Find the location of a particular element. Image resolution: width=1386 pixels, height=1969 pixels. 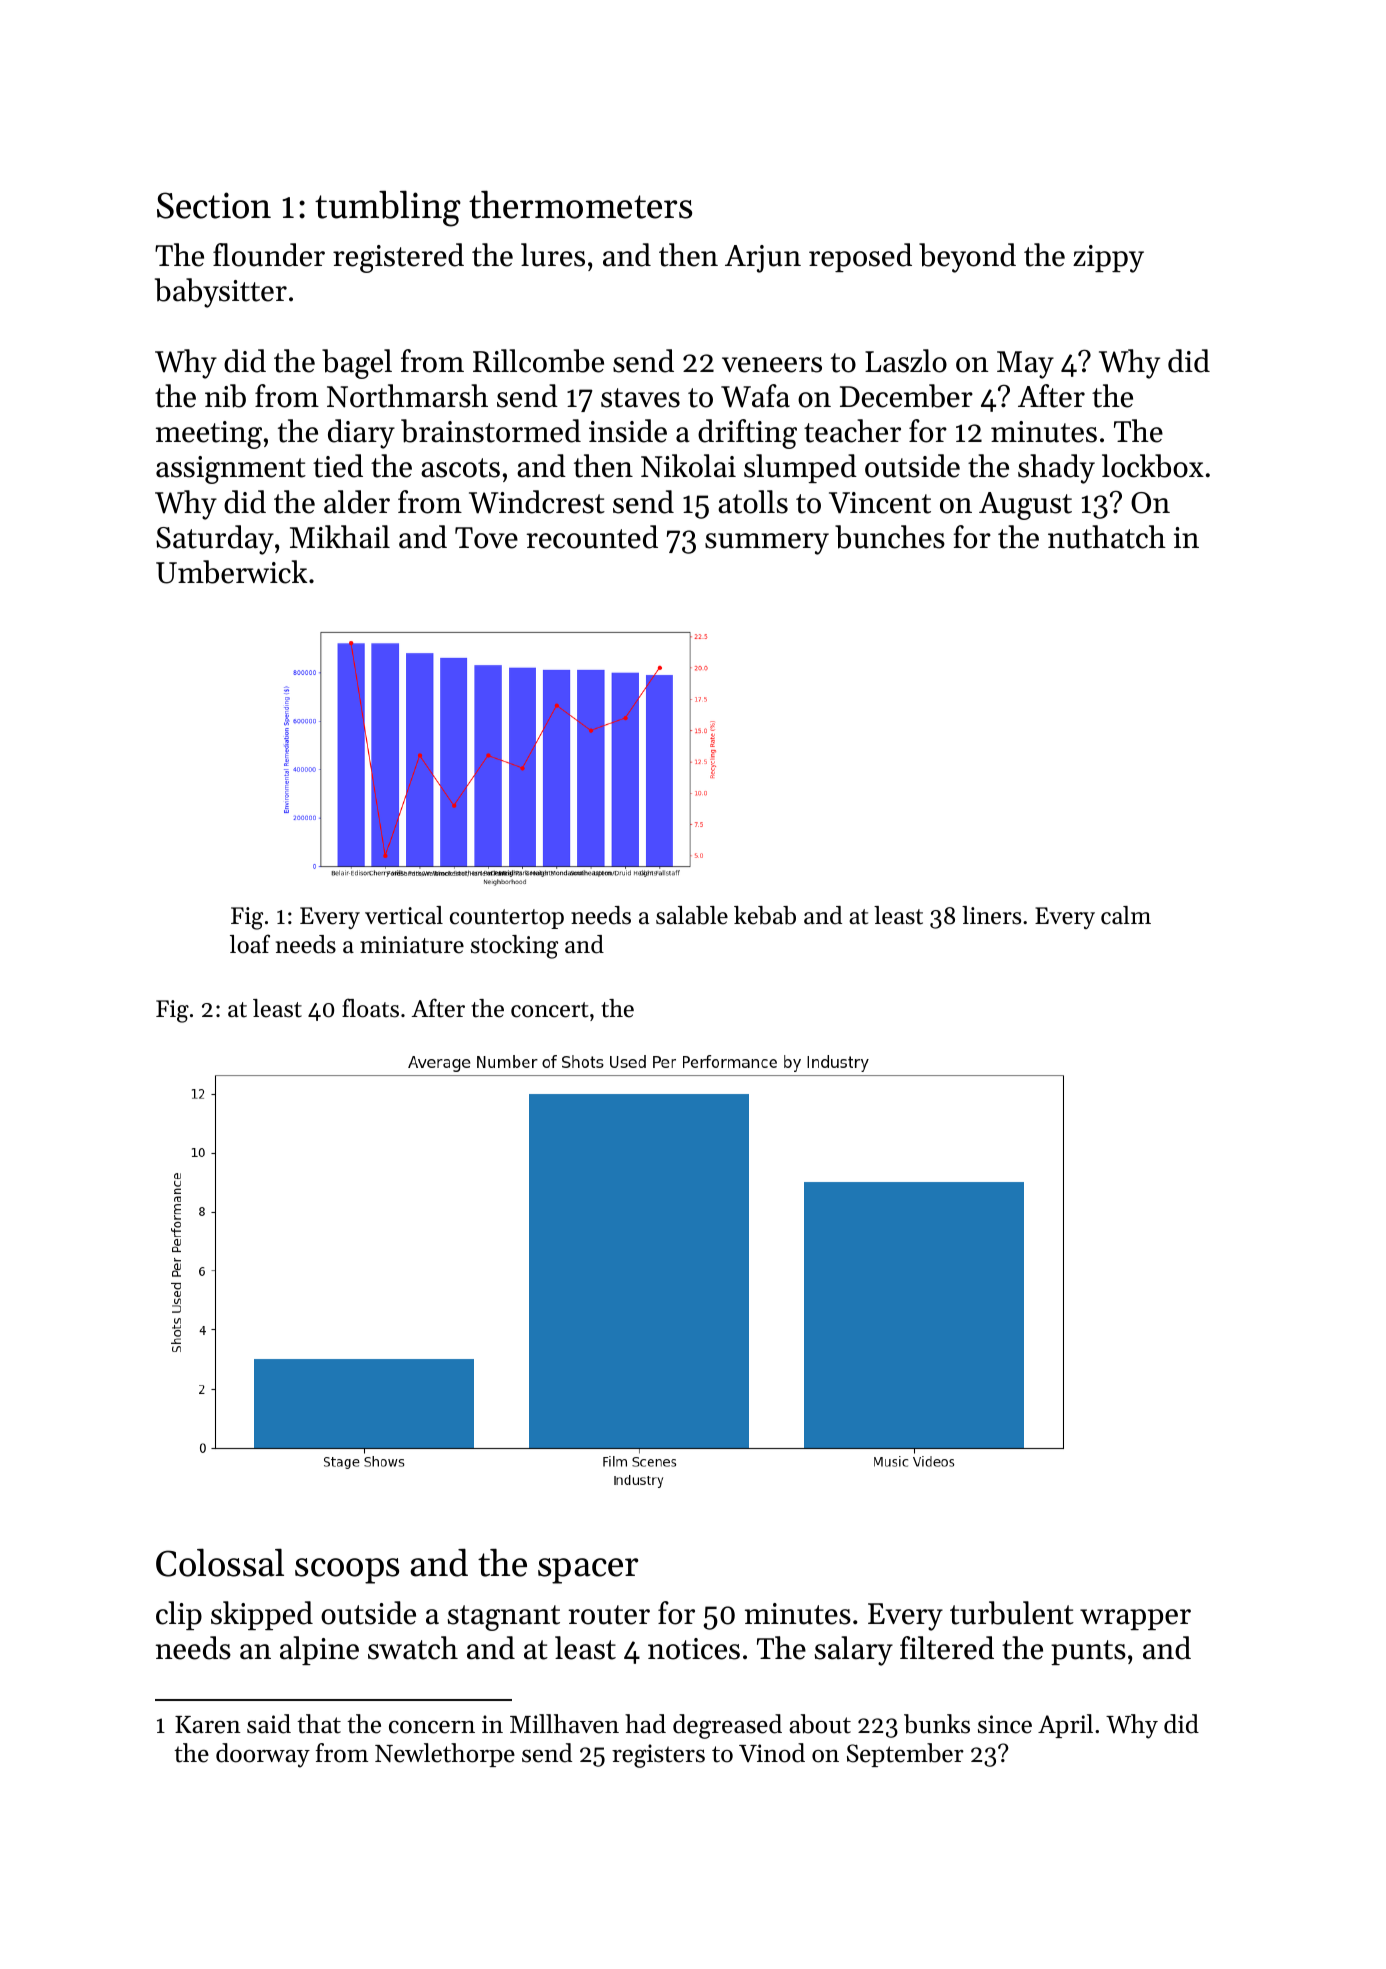

since is located at coordinates (1005, 1724).
